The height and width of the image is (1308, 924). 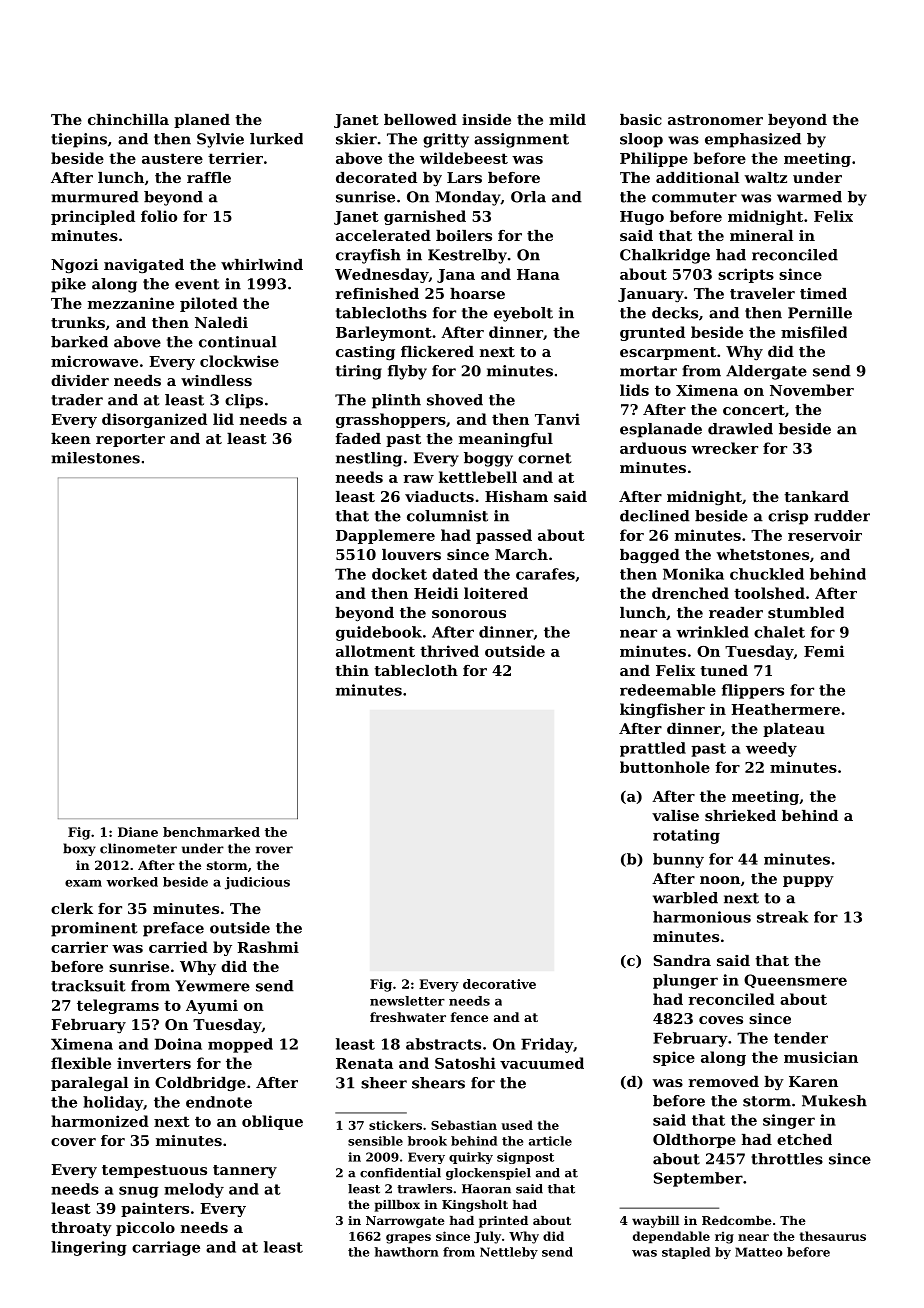 I want to click on timed, so click(x=823, y=293).
